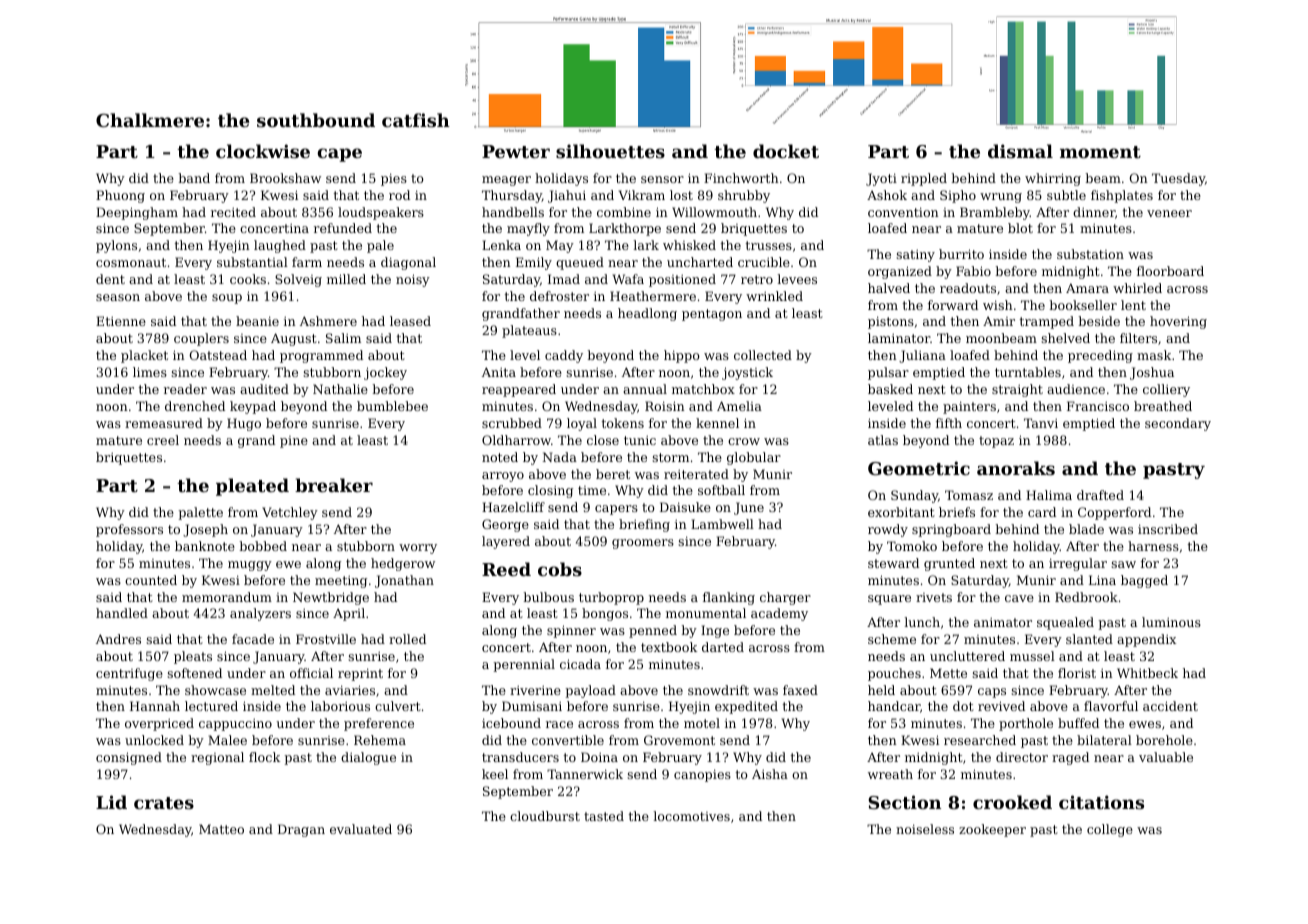 This screenshot has width=1308, height=924. I want to click on Hazelcliff, so click(513, 507).
